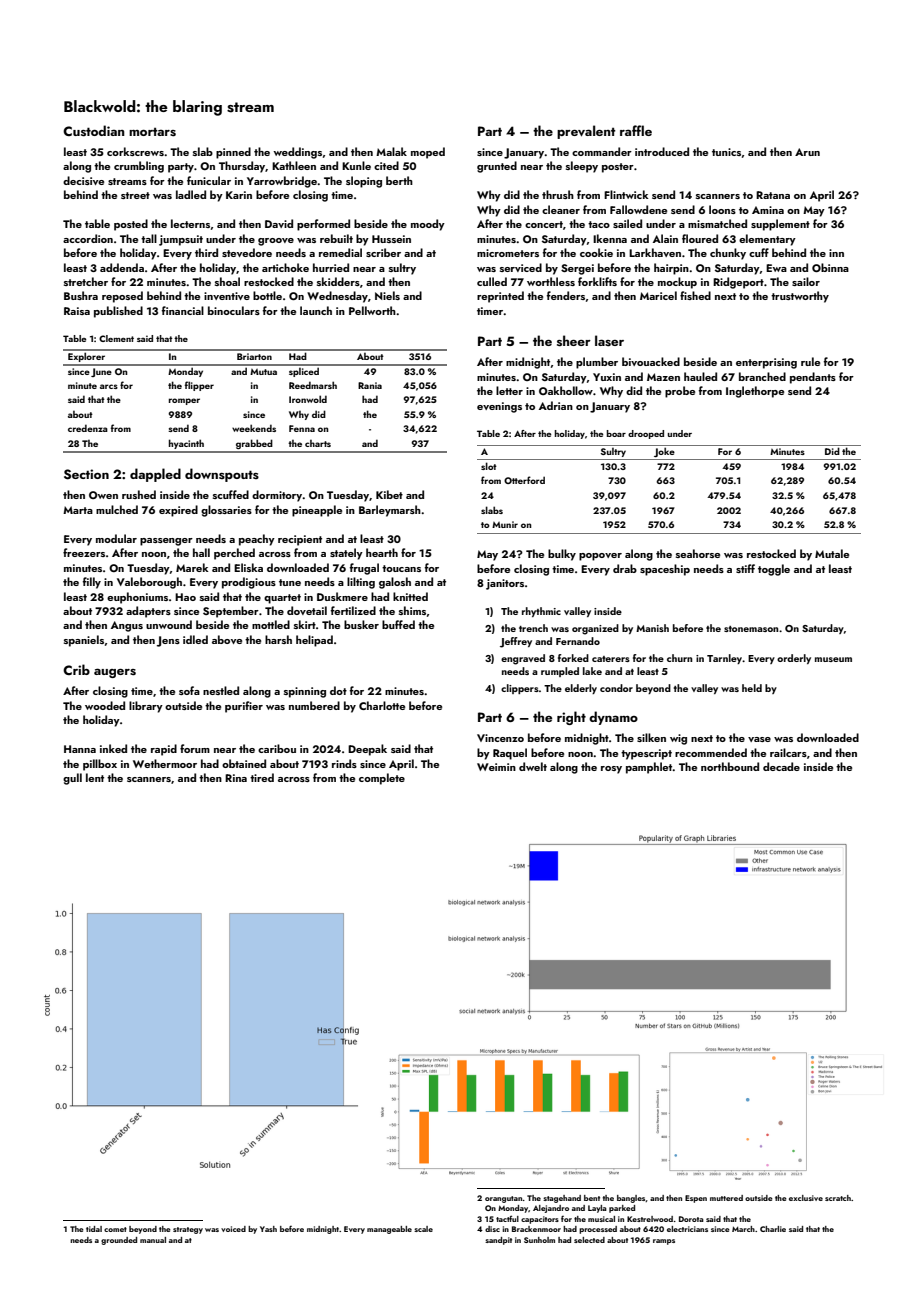  I want to click on floured, so click(700, 238).
